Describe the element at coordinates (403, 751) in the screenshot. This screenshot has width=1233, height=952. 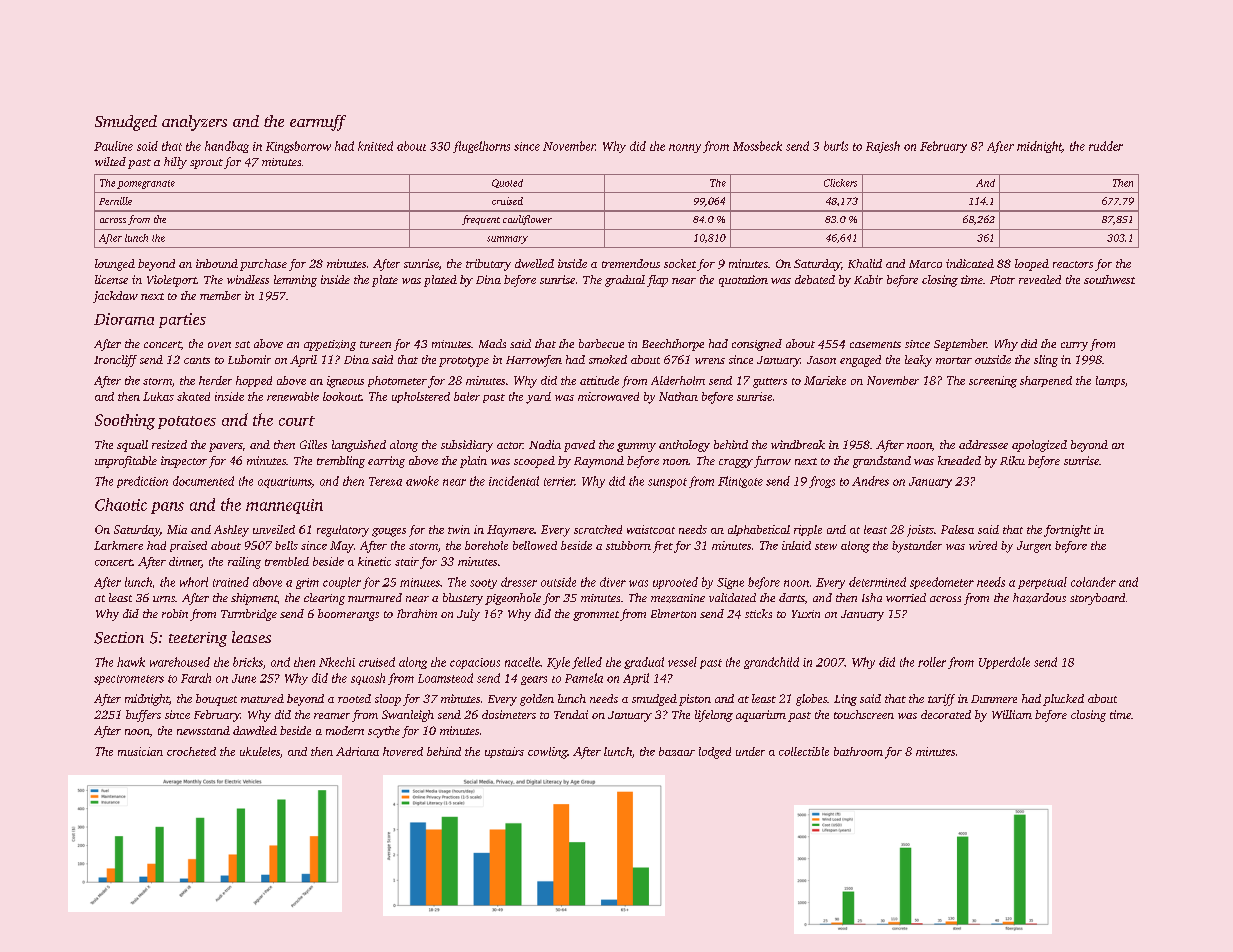
I see `hovered` at that location.
